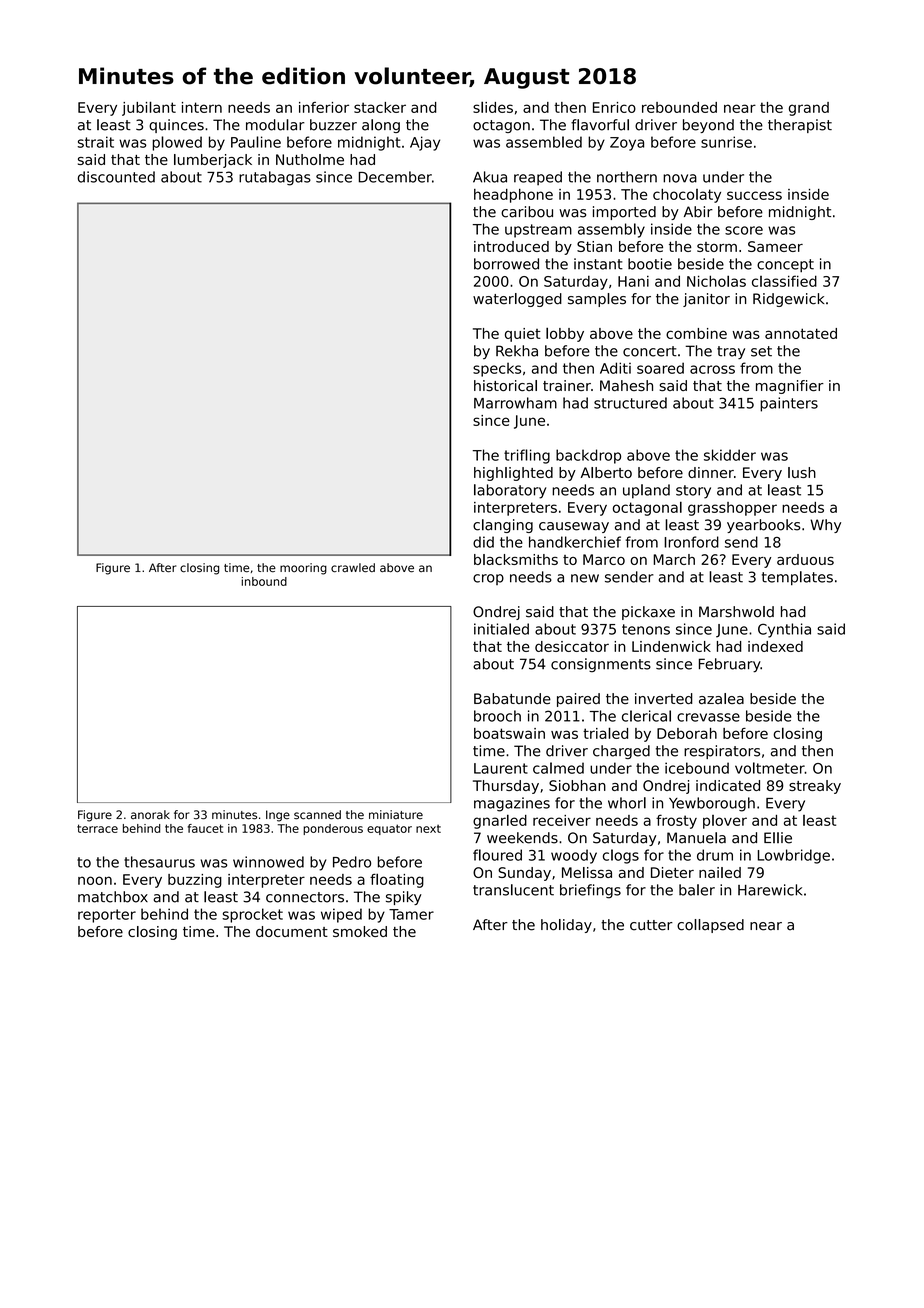  What do you see at coordinates (809, 109) in the screenshot?
I see `grand` at bounding box center [809, 109].
